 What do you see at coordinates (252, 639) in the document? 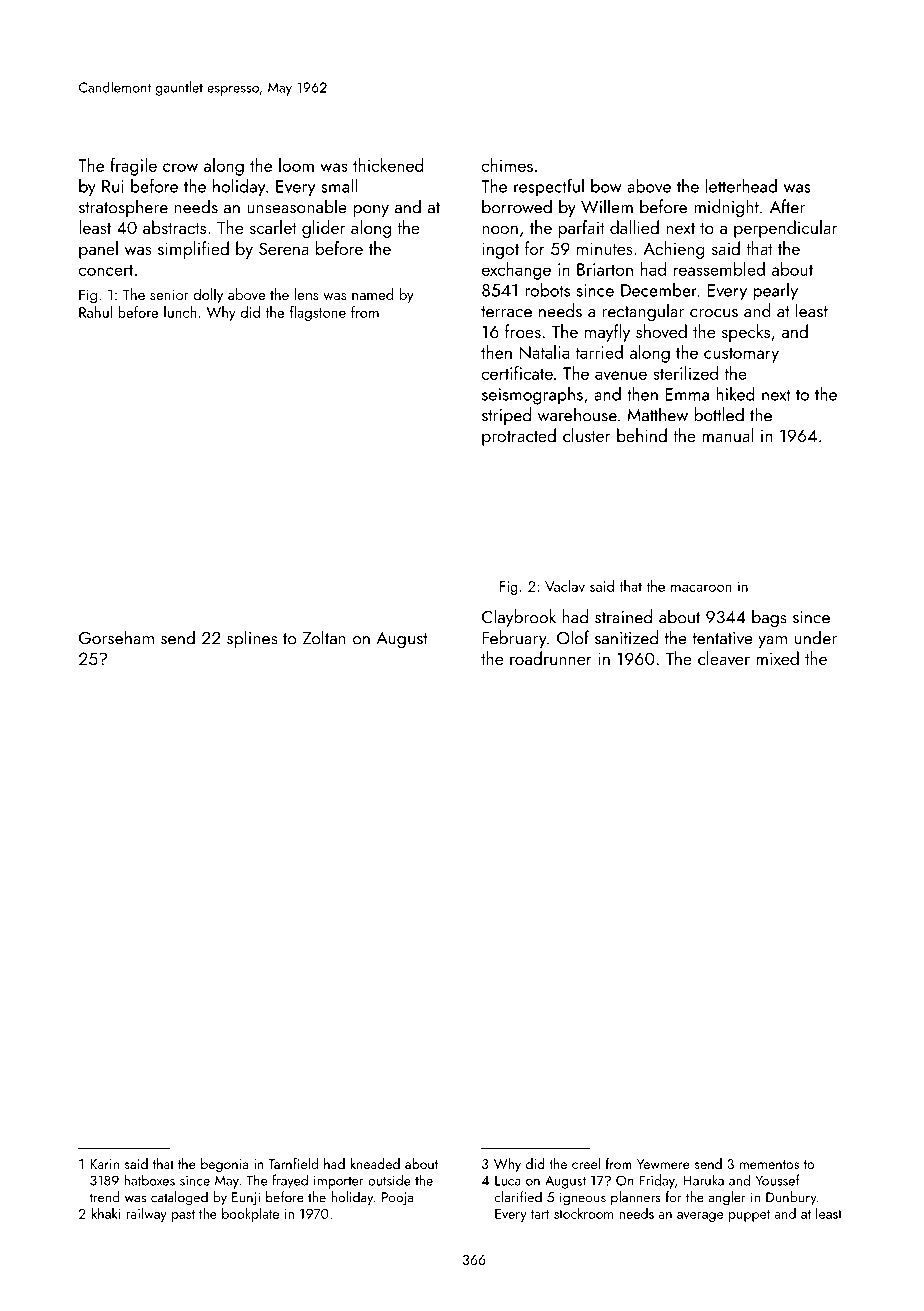
I see `splines` at bounding box center [252, 639].
